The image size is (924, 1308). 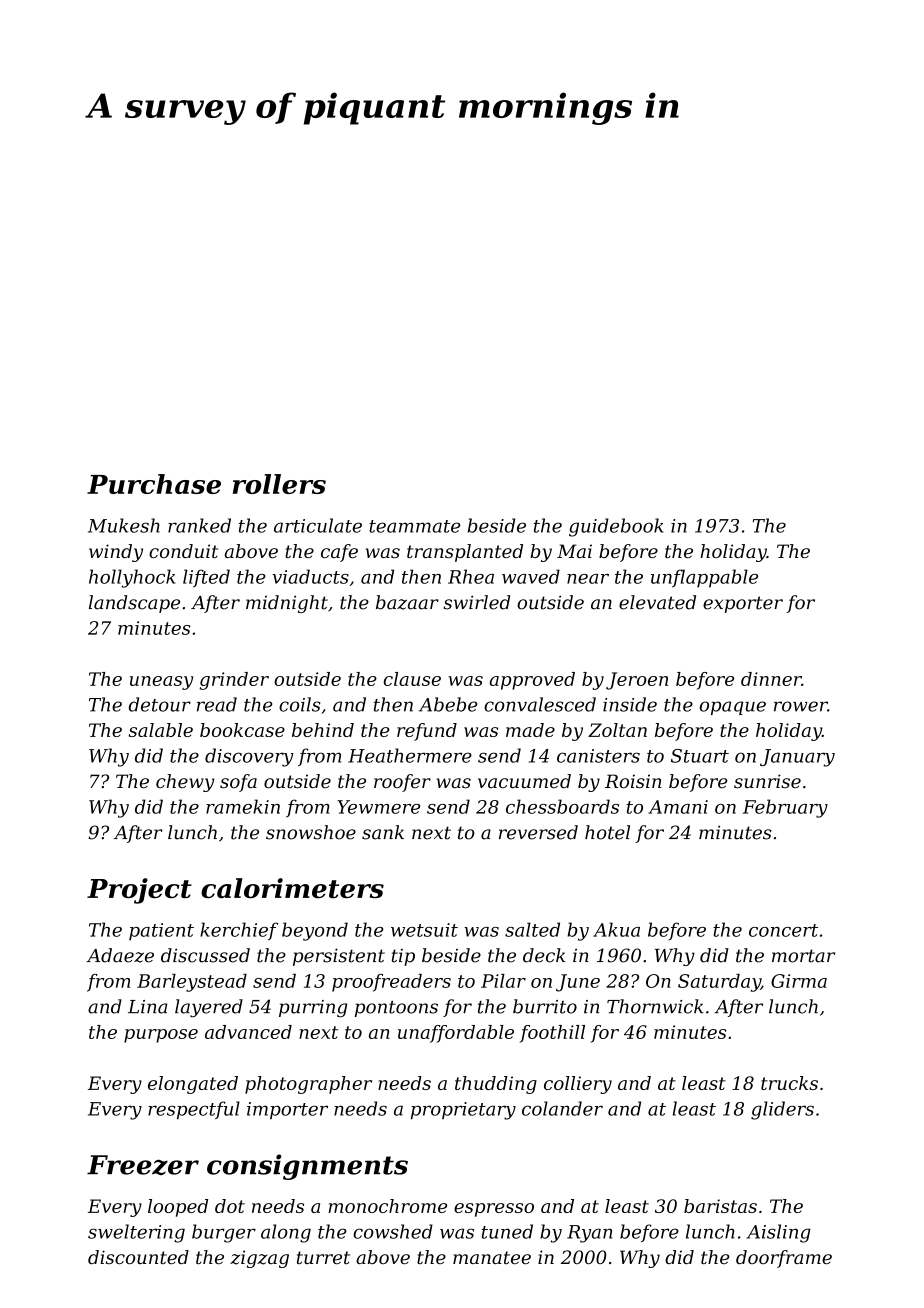 I want to click on discounted, so click(x=138, y=1257).
